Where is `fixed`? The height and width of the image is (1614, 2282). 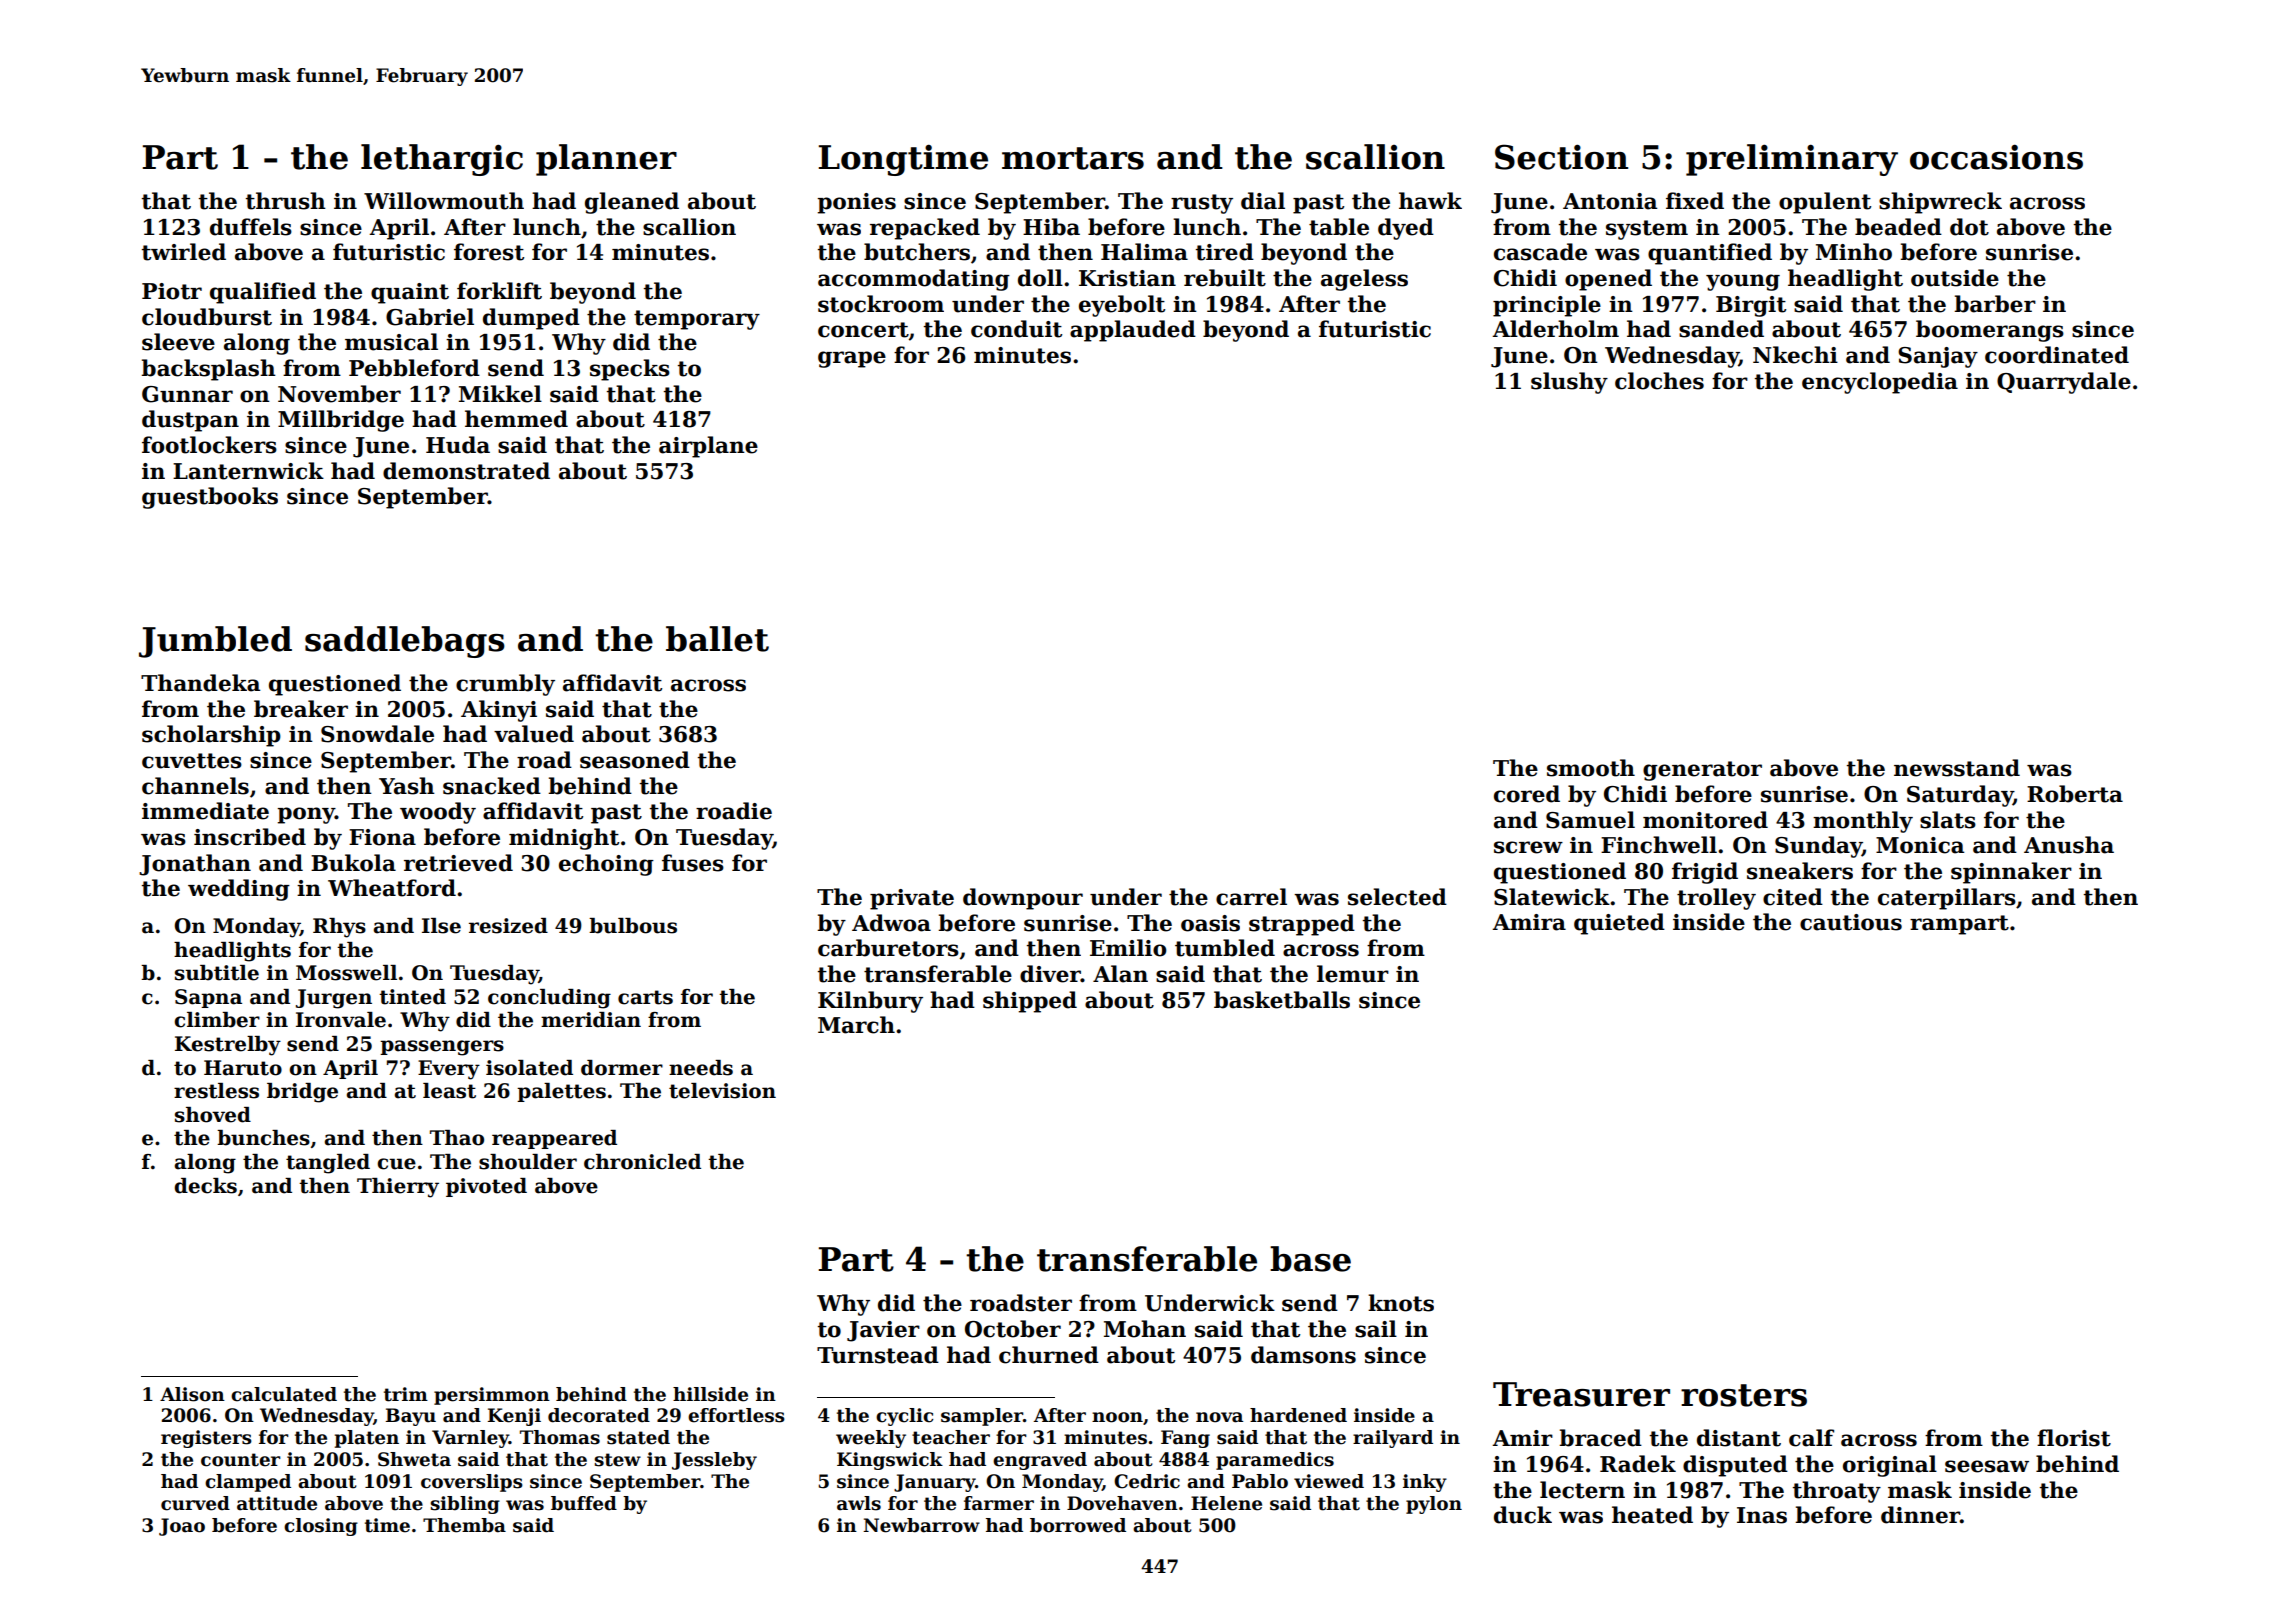 fixed is located at coordinates (1695, 201).
